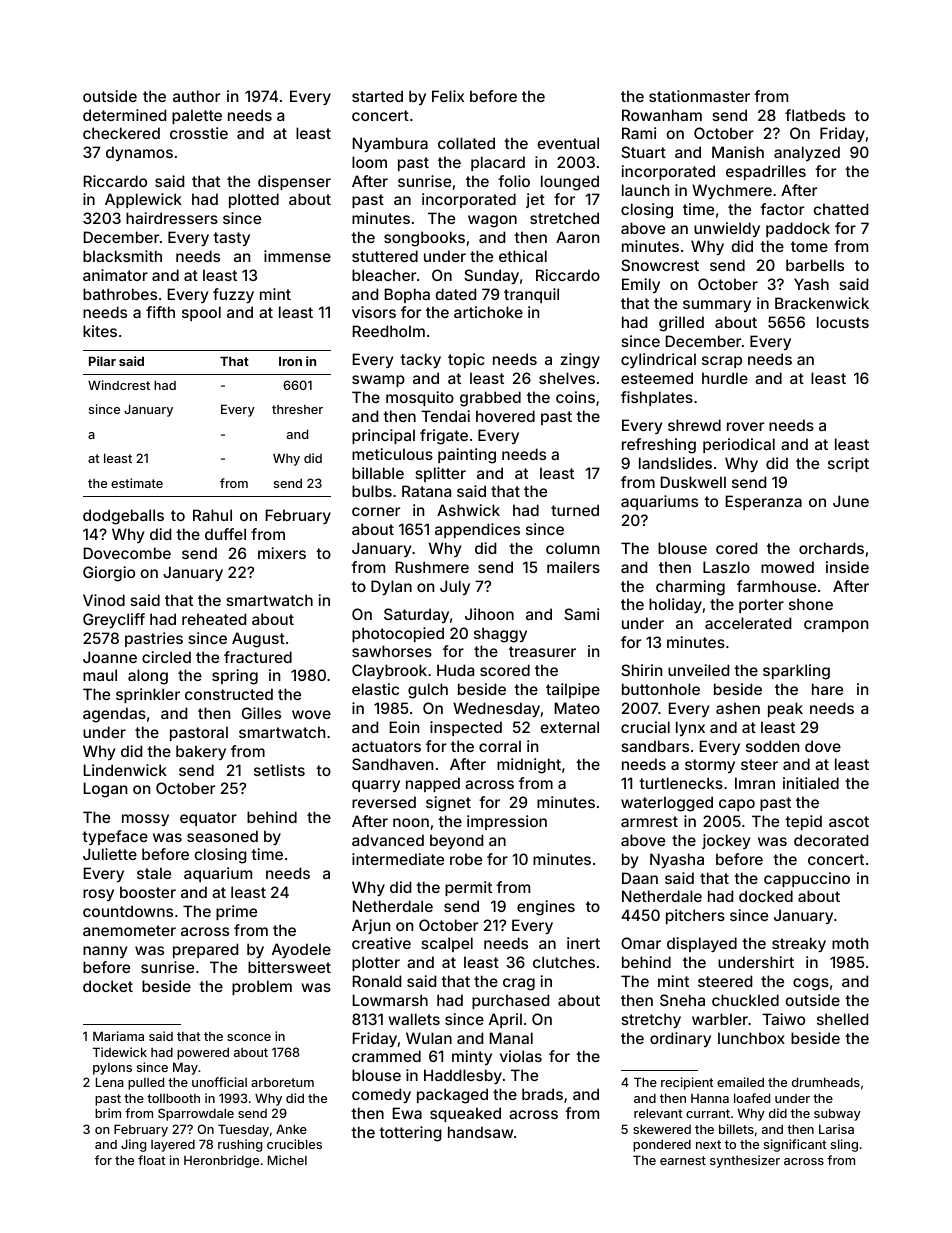  Describe the element at coordinates (645, 190) in the screenshot. I see `launch` at that location.
